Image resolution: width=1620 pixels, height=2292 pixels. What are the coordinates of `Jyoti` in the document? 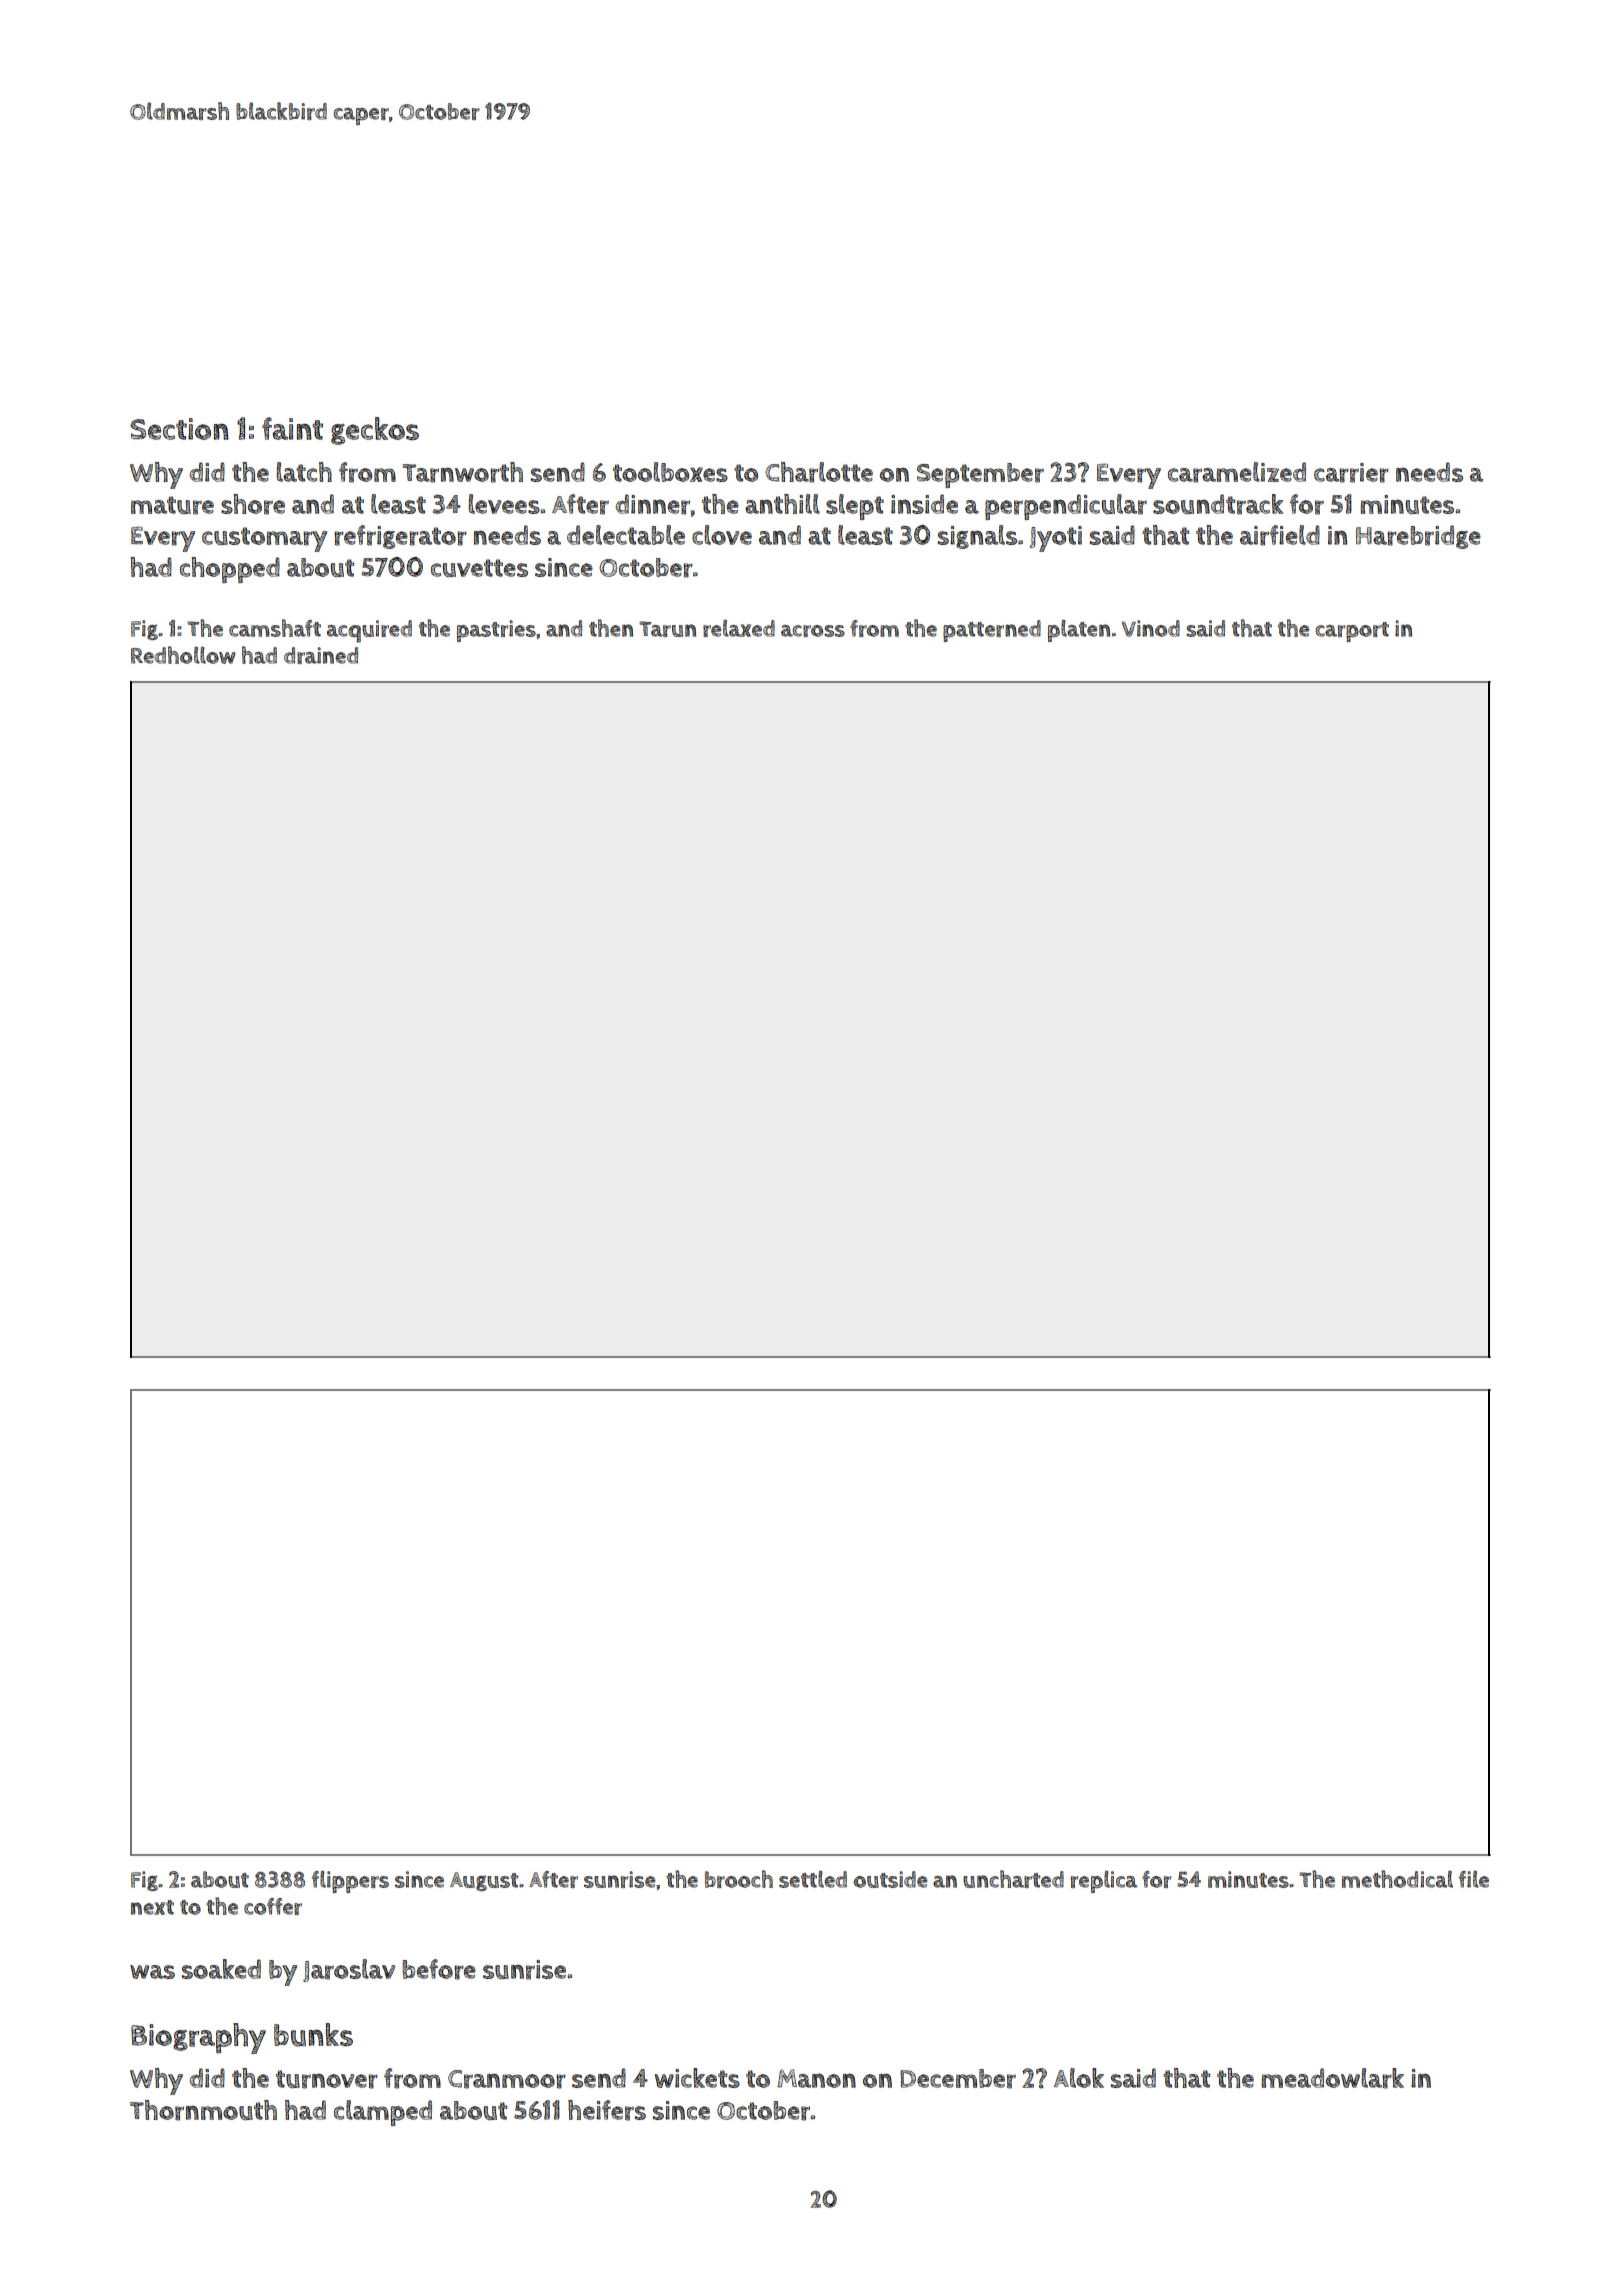 It's located at (1056, 539).
